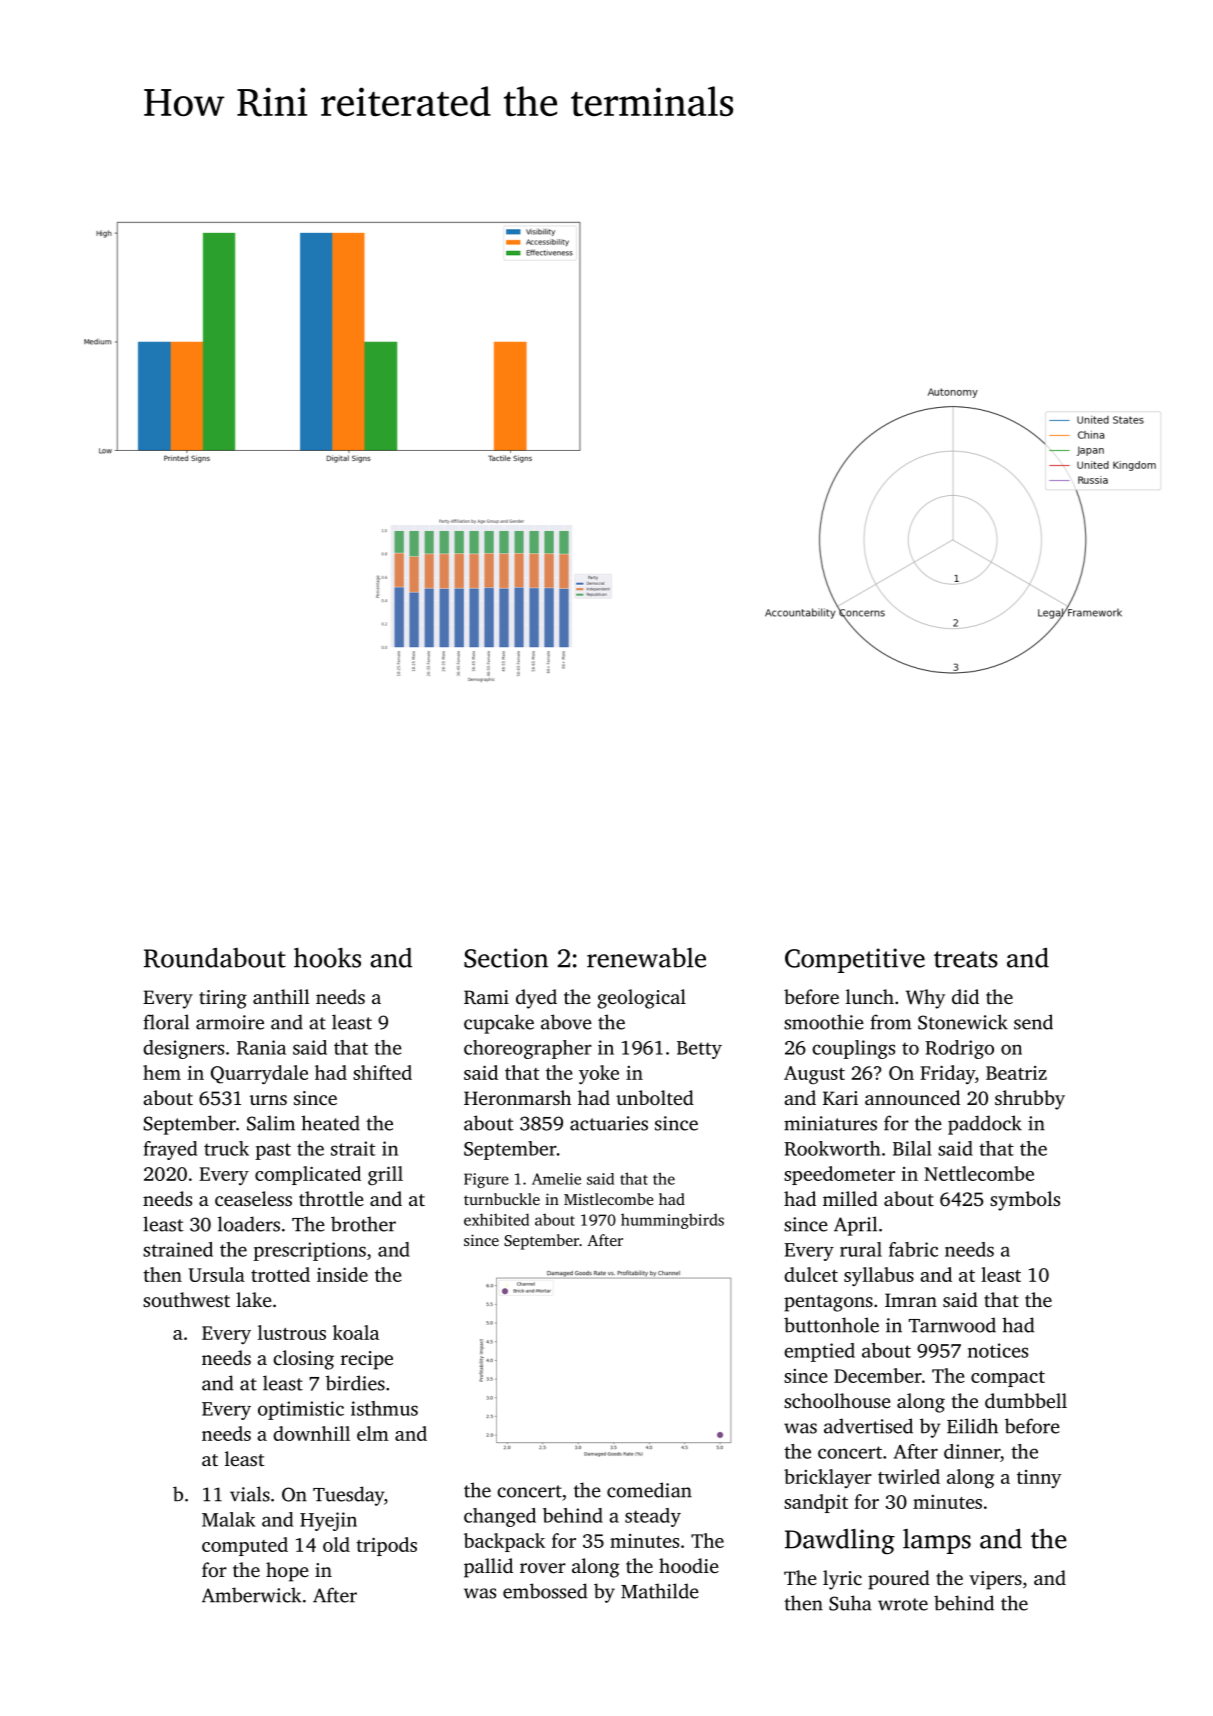 Image resolution: width=1213 pixels, height=1716 pixels. I want to click on Malak, so click(228, 1519).
